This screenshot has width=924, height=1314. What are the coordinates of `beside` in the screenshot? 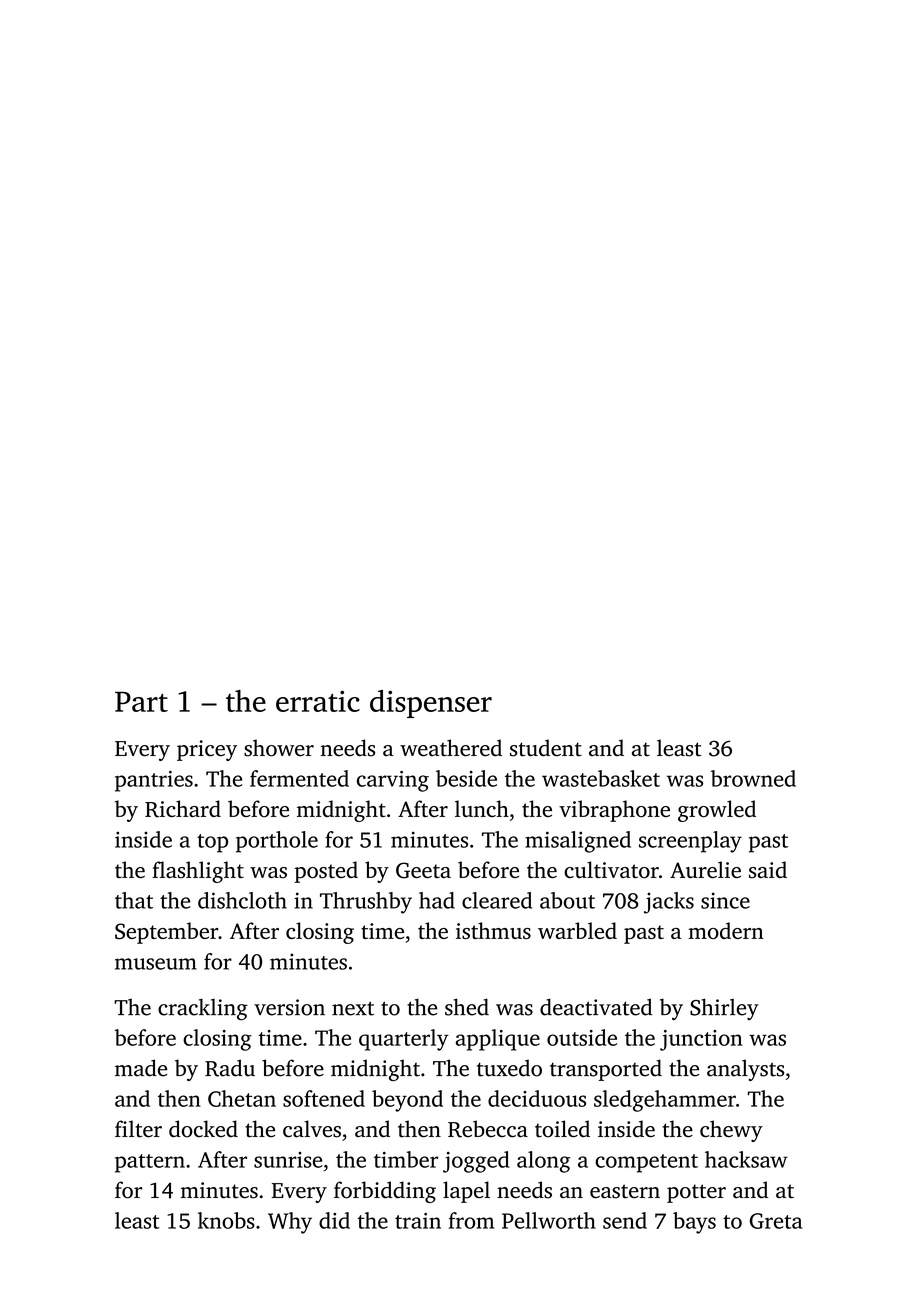 It's located at (466, 778).
